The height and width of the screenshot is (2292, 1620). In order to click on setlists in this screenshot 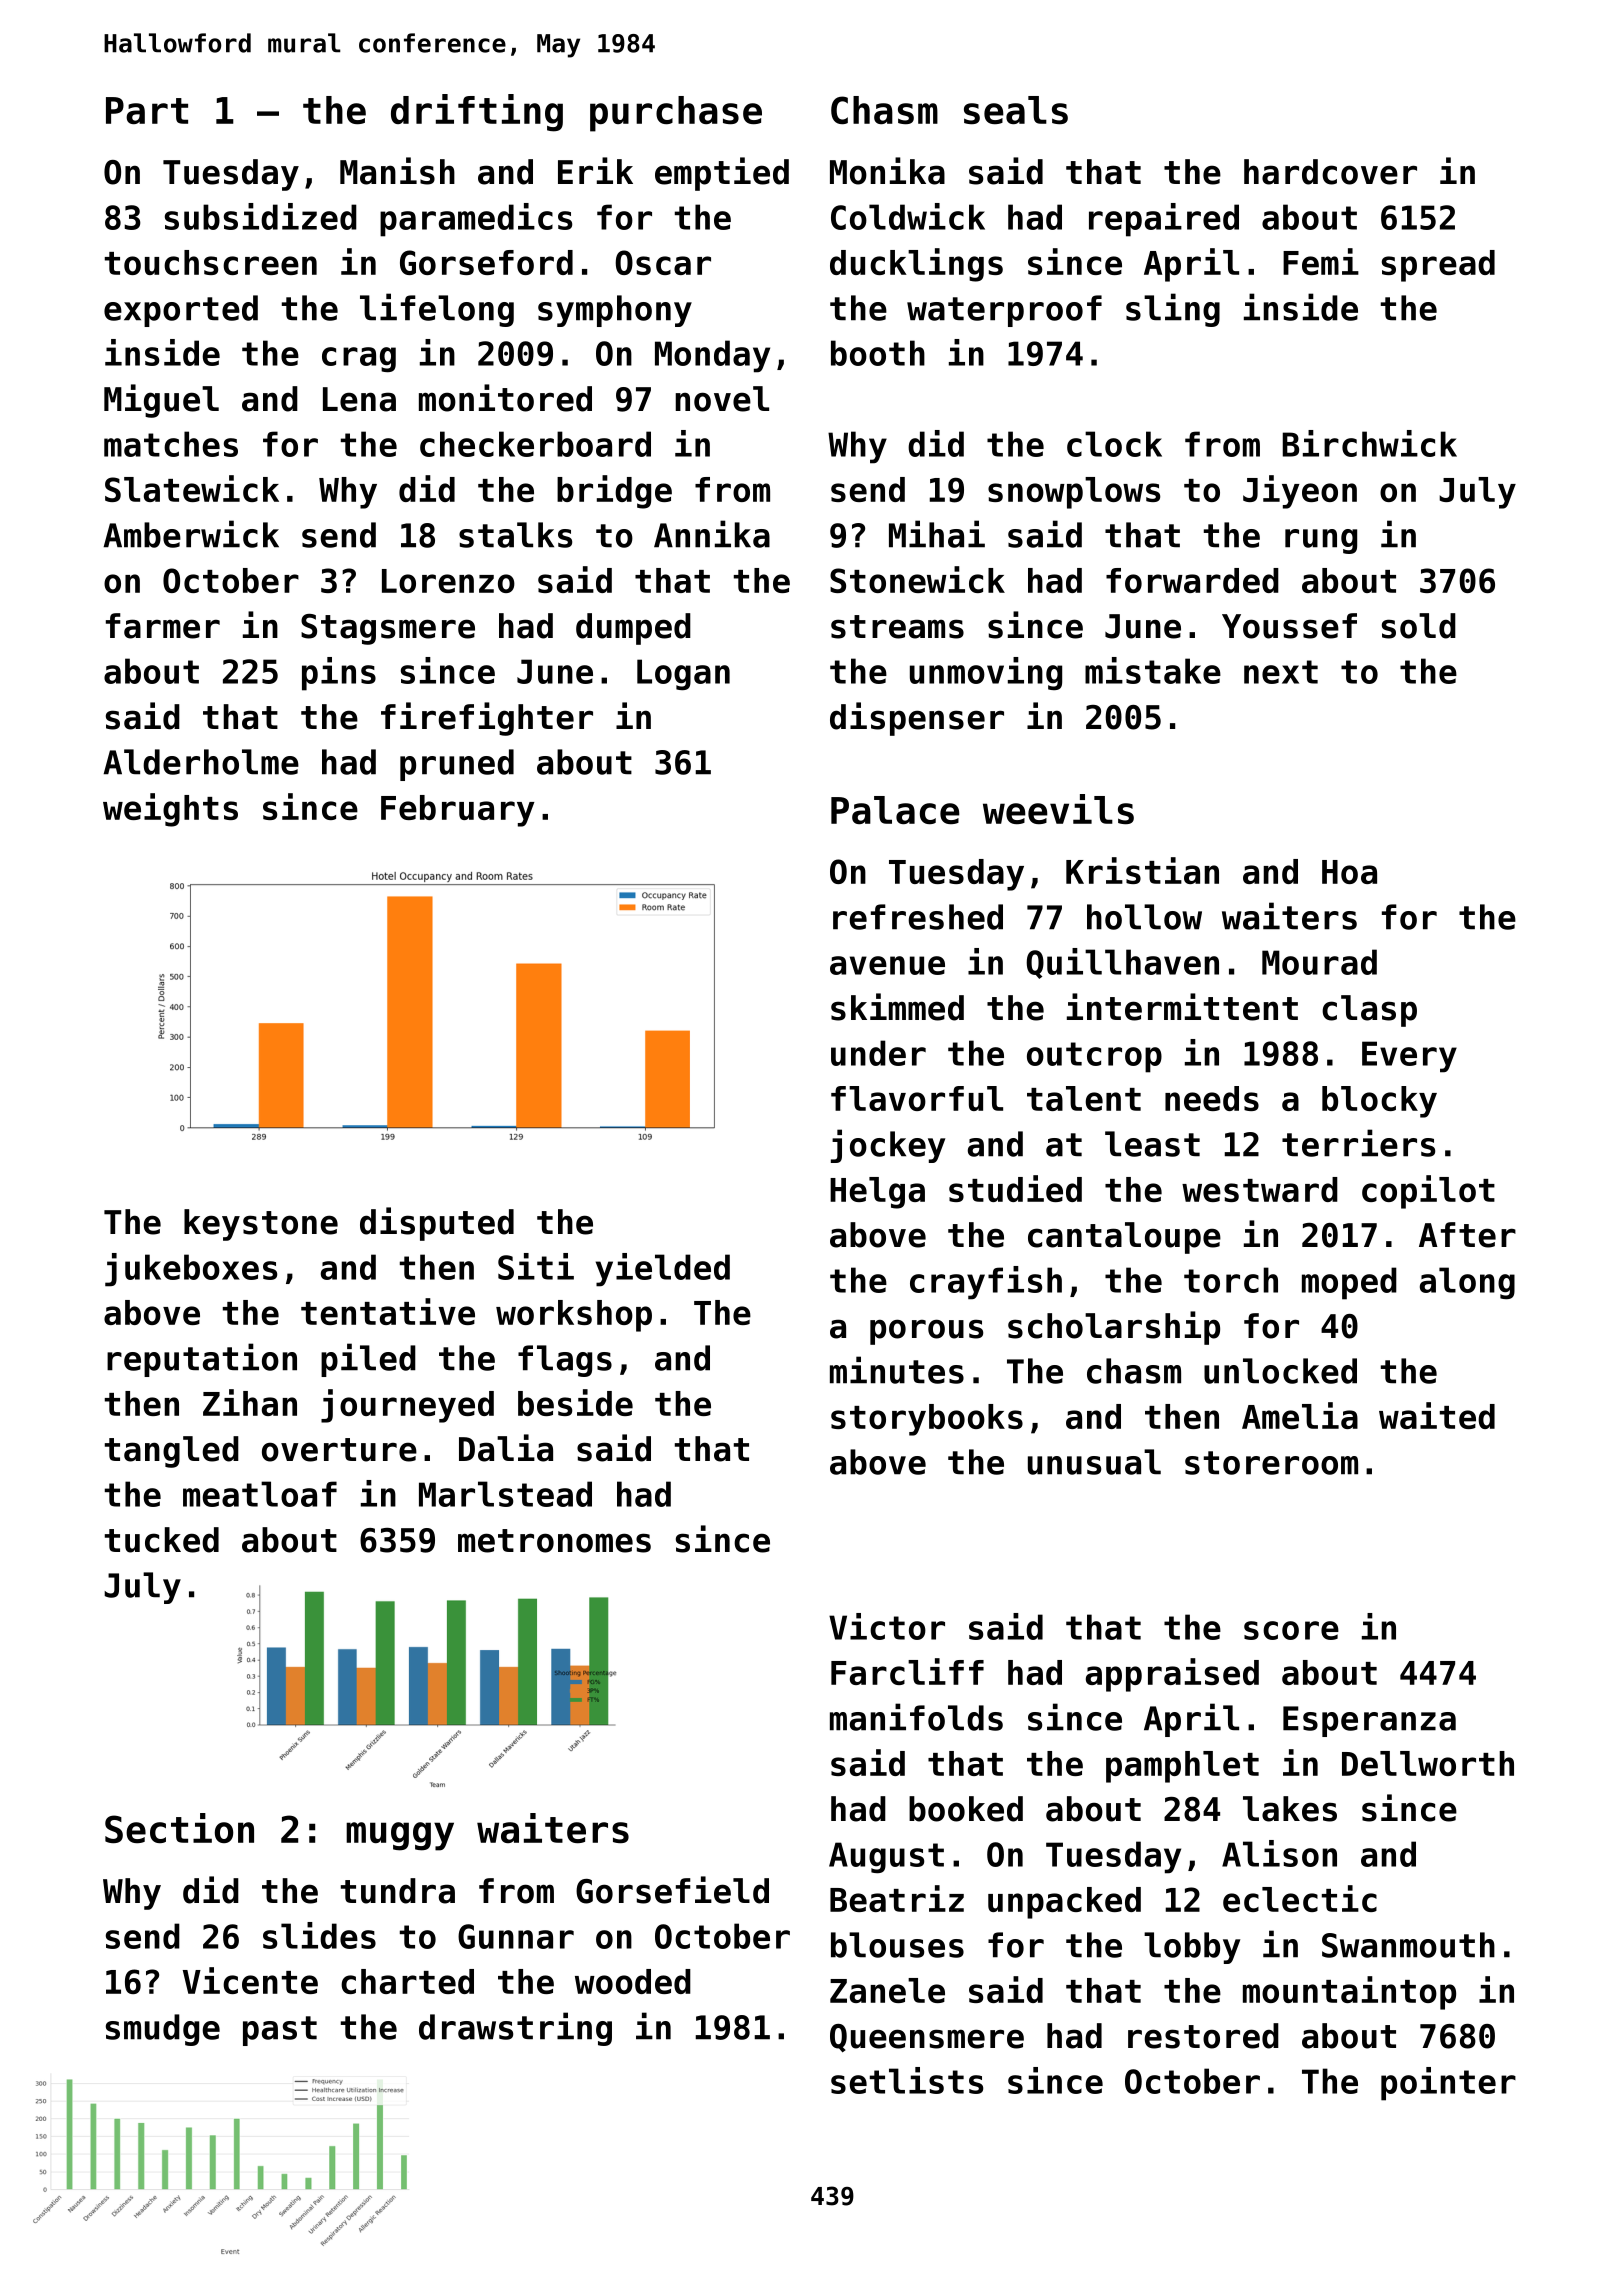, I will do `click(907, 2080)`.
